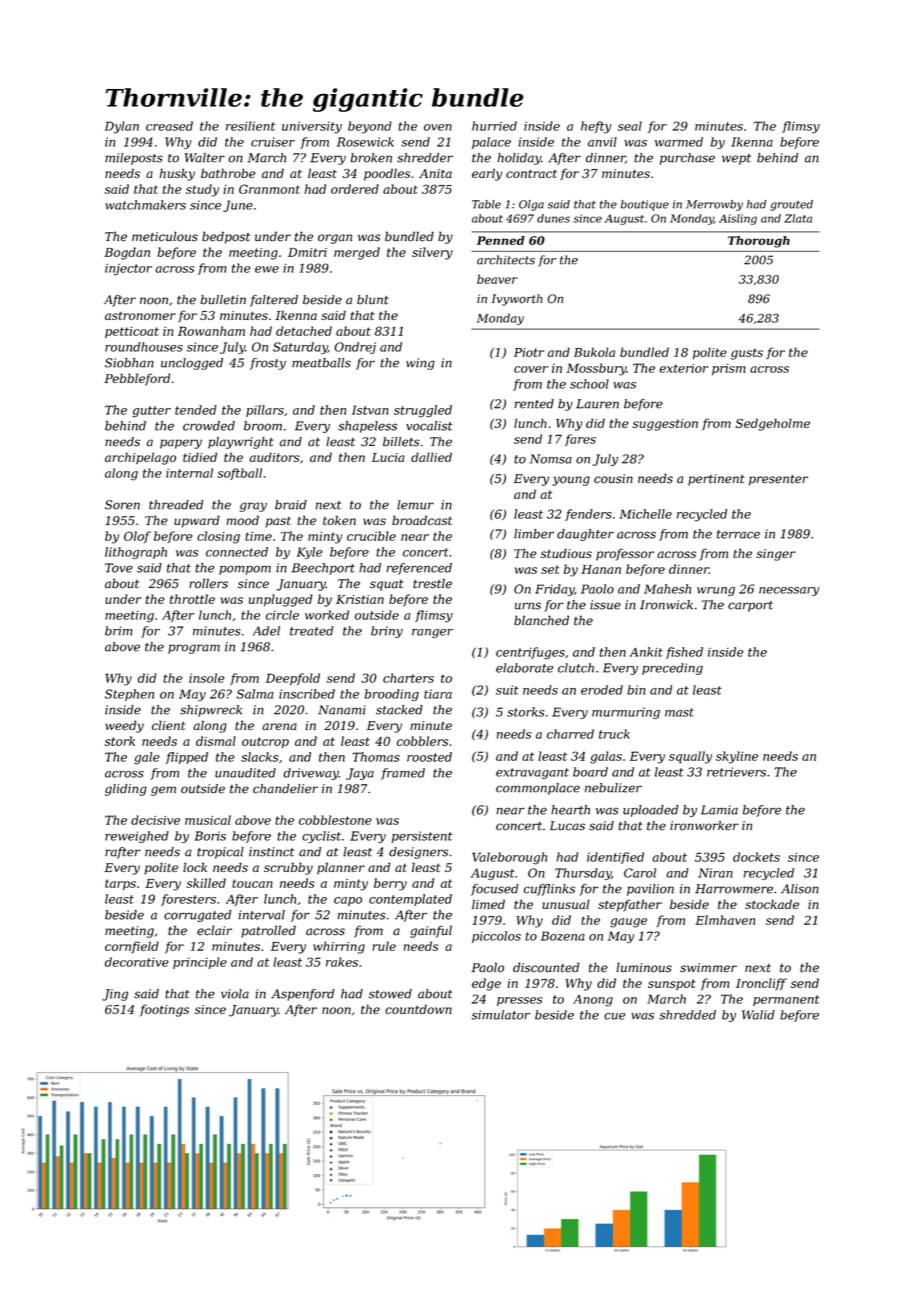  What do you see at coordinates (690, 757) in the image?
I see `squally` at bounding box center [690, 757].
